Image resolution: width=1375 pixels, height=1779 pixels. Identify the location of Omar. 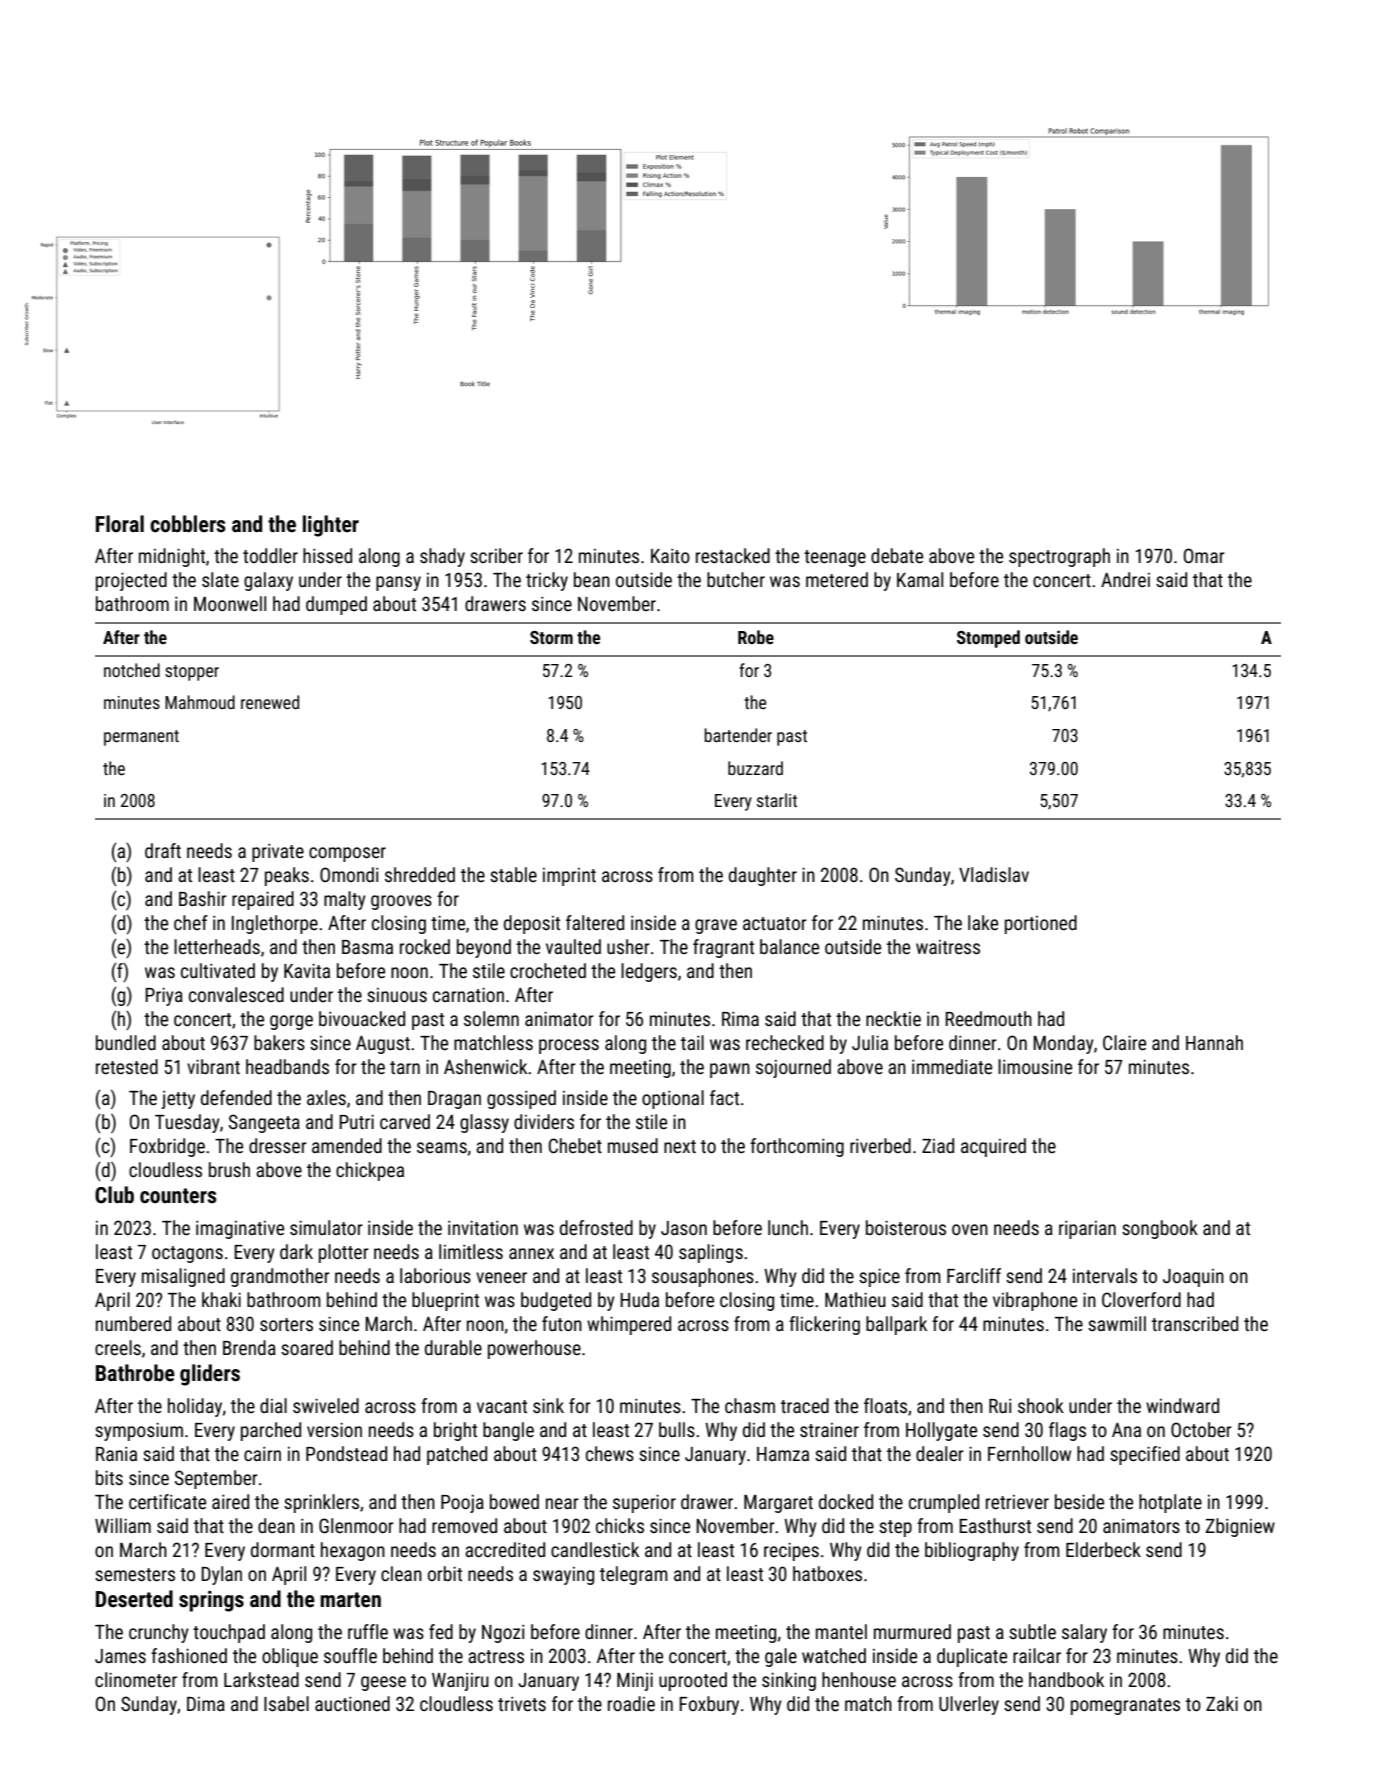
(1204, 555).
